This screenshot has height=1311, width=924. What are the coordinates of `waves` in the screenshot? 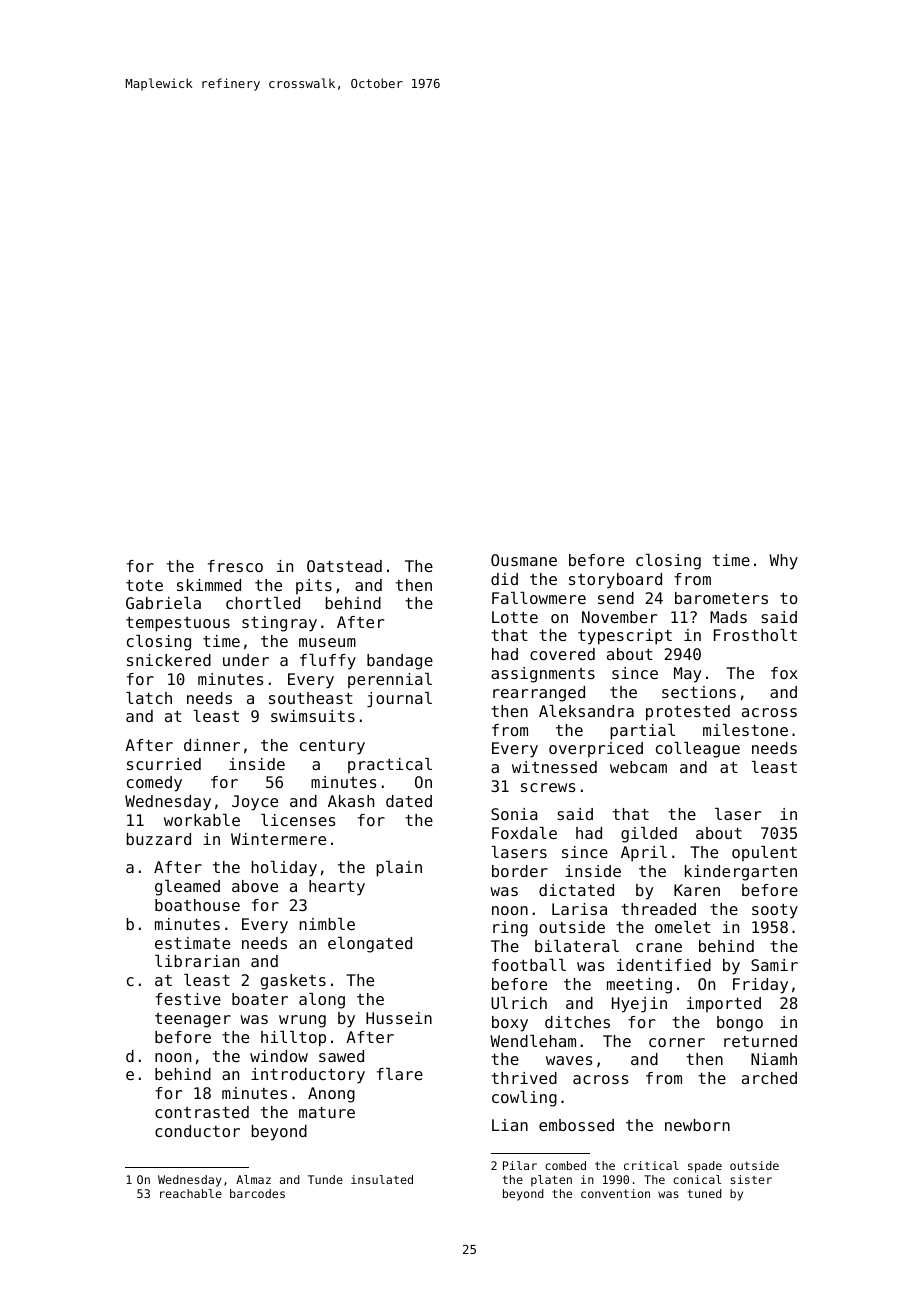 It's located at (569, 1060).
